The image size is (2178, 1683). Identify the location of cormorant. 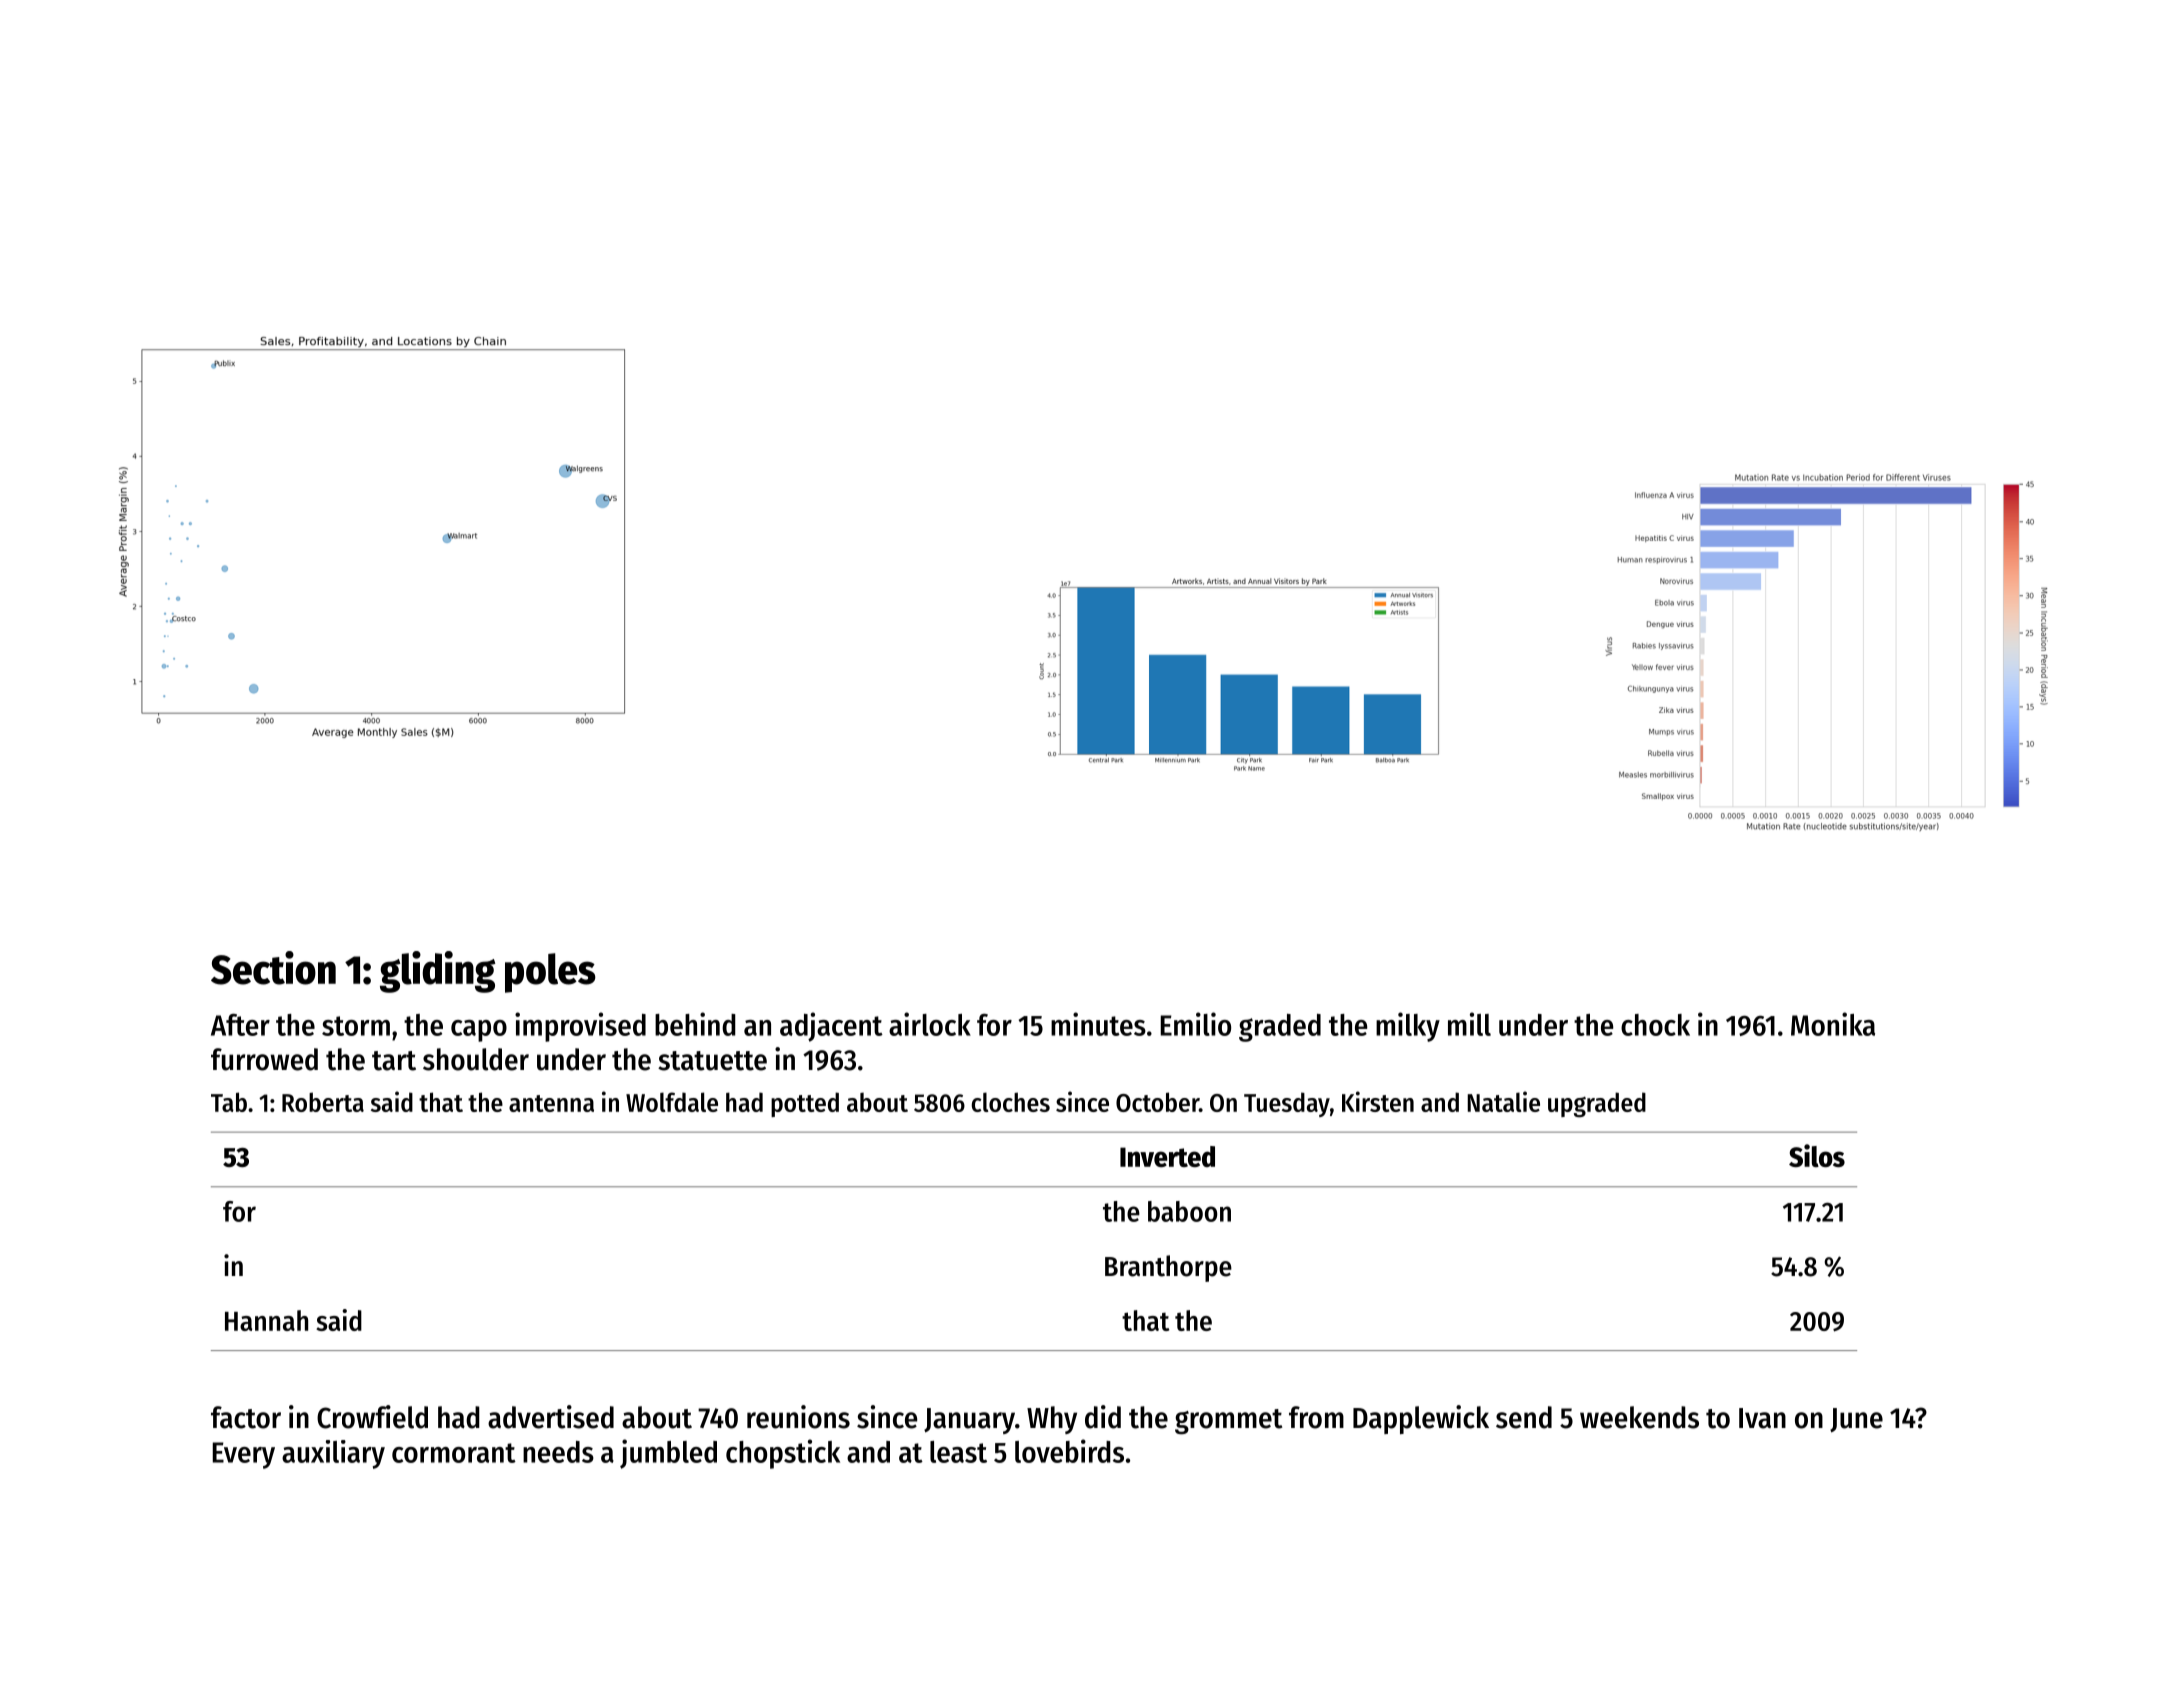
(454, 1453).
